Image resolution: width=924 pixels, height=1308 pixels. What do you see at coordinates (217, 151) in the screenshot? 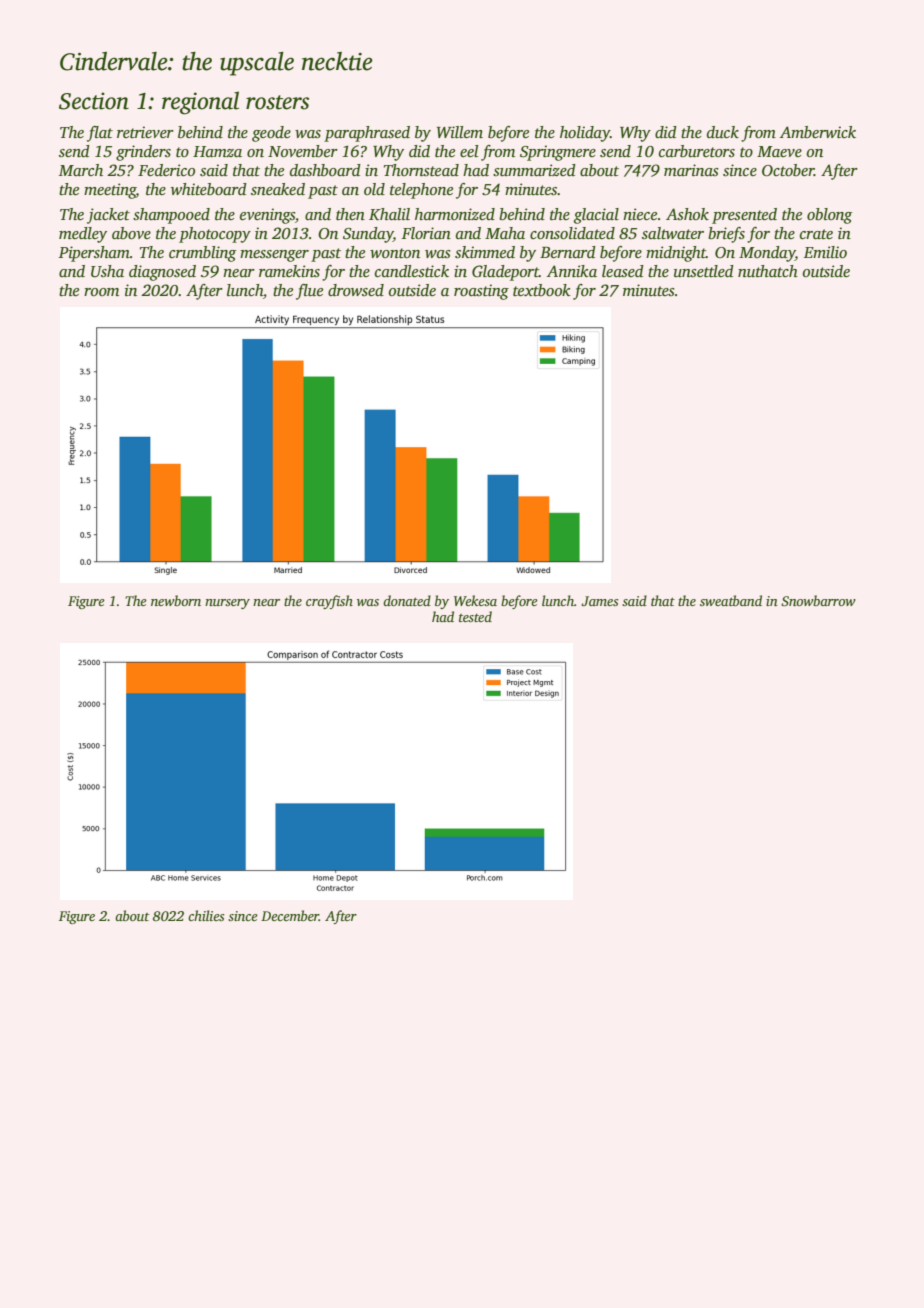
I see `Hamza` at bounding box center [217, 151].
